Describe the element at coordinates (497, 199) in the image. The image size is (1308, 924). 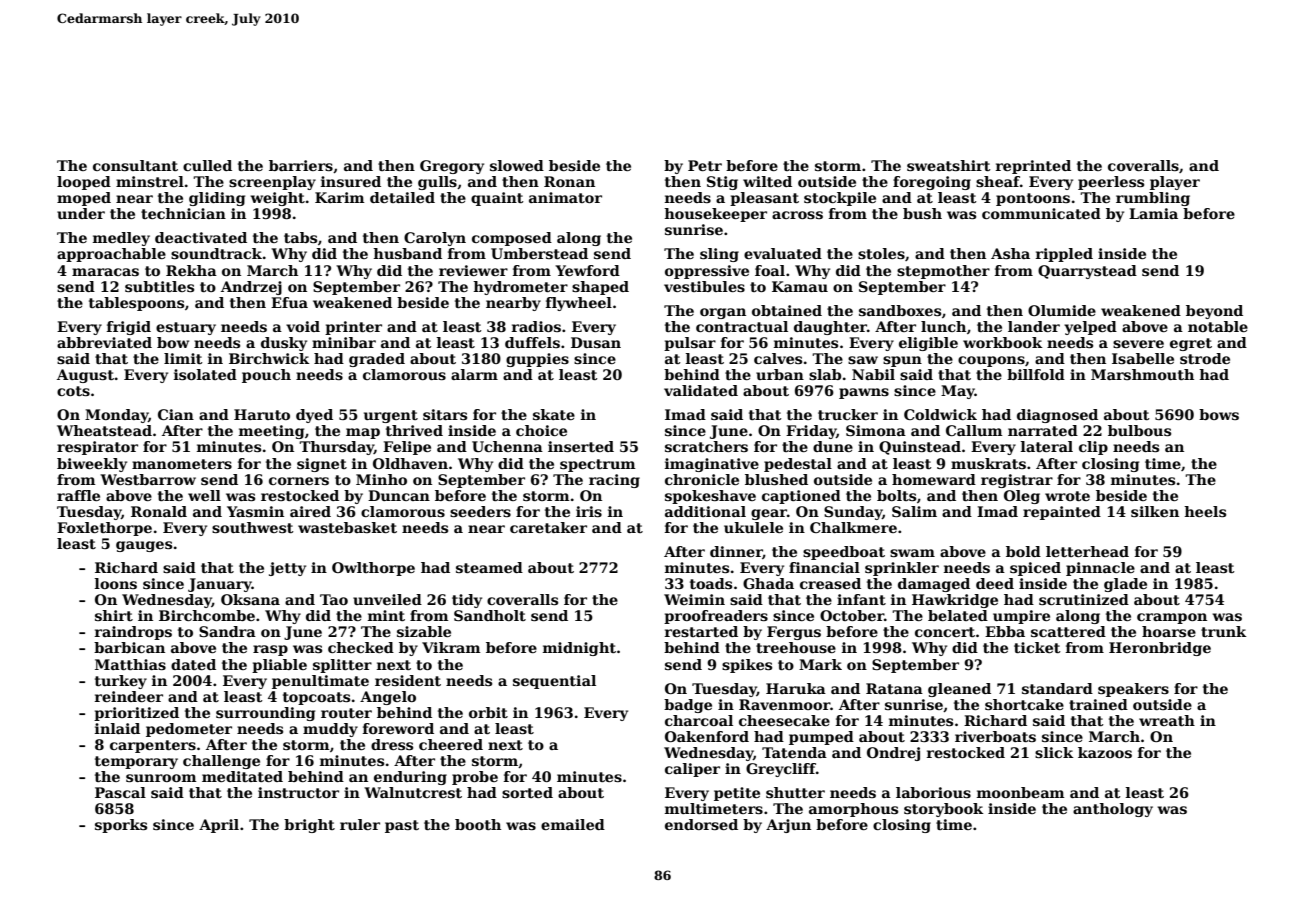
I see `quaint` at that location.
